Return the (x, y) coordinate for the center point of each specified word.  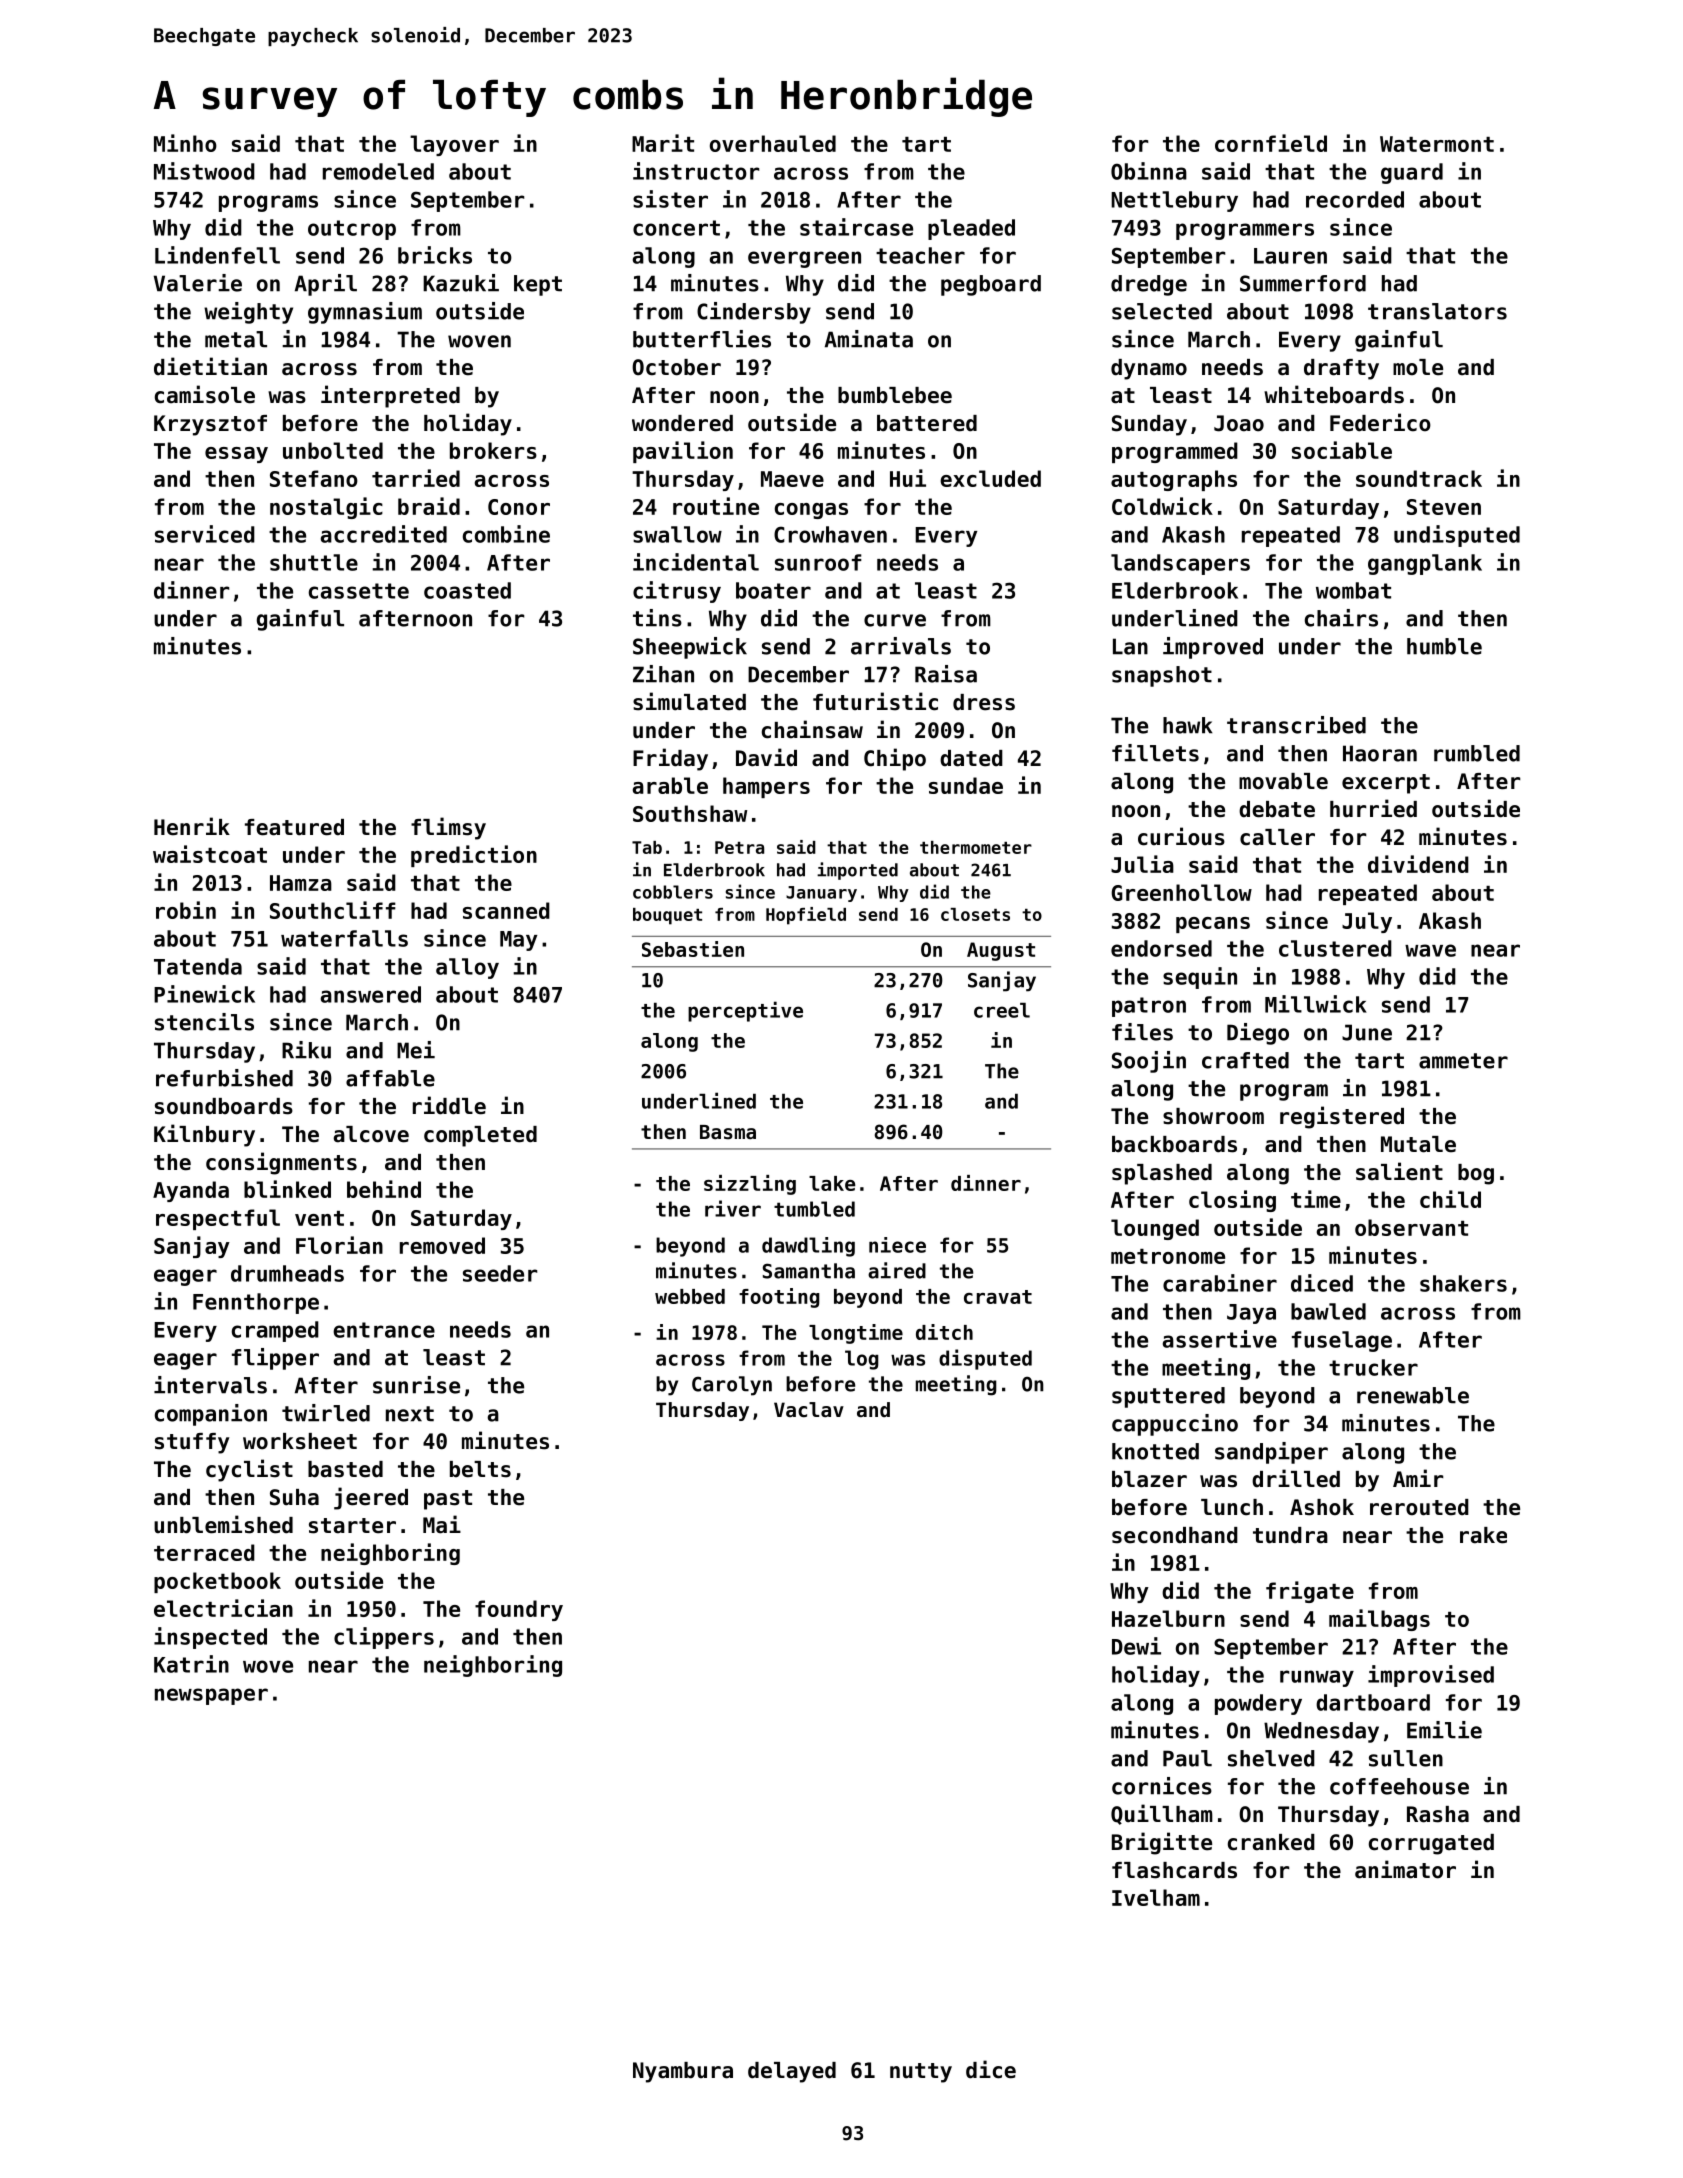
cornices (1162, 1786)
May (518, 941)
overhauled (773, 143)
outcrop (352, 230)
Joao (1239, 423)
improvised (1431, 1676)
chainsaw (812, 729)
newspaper (211, 1696)
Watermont (1437, 144)
